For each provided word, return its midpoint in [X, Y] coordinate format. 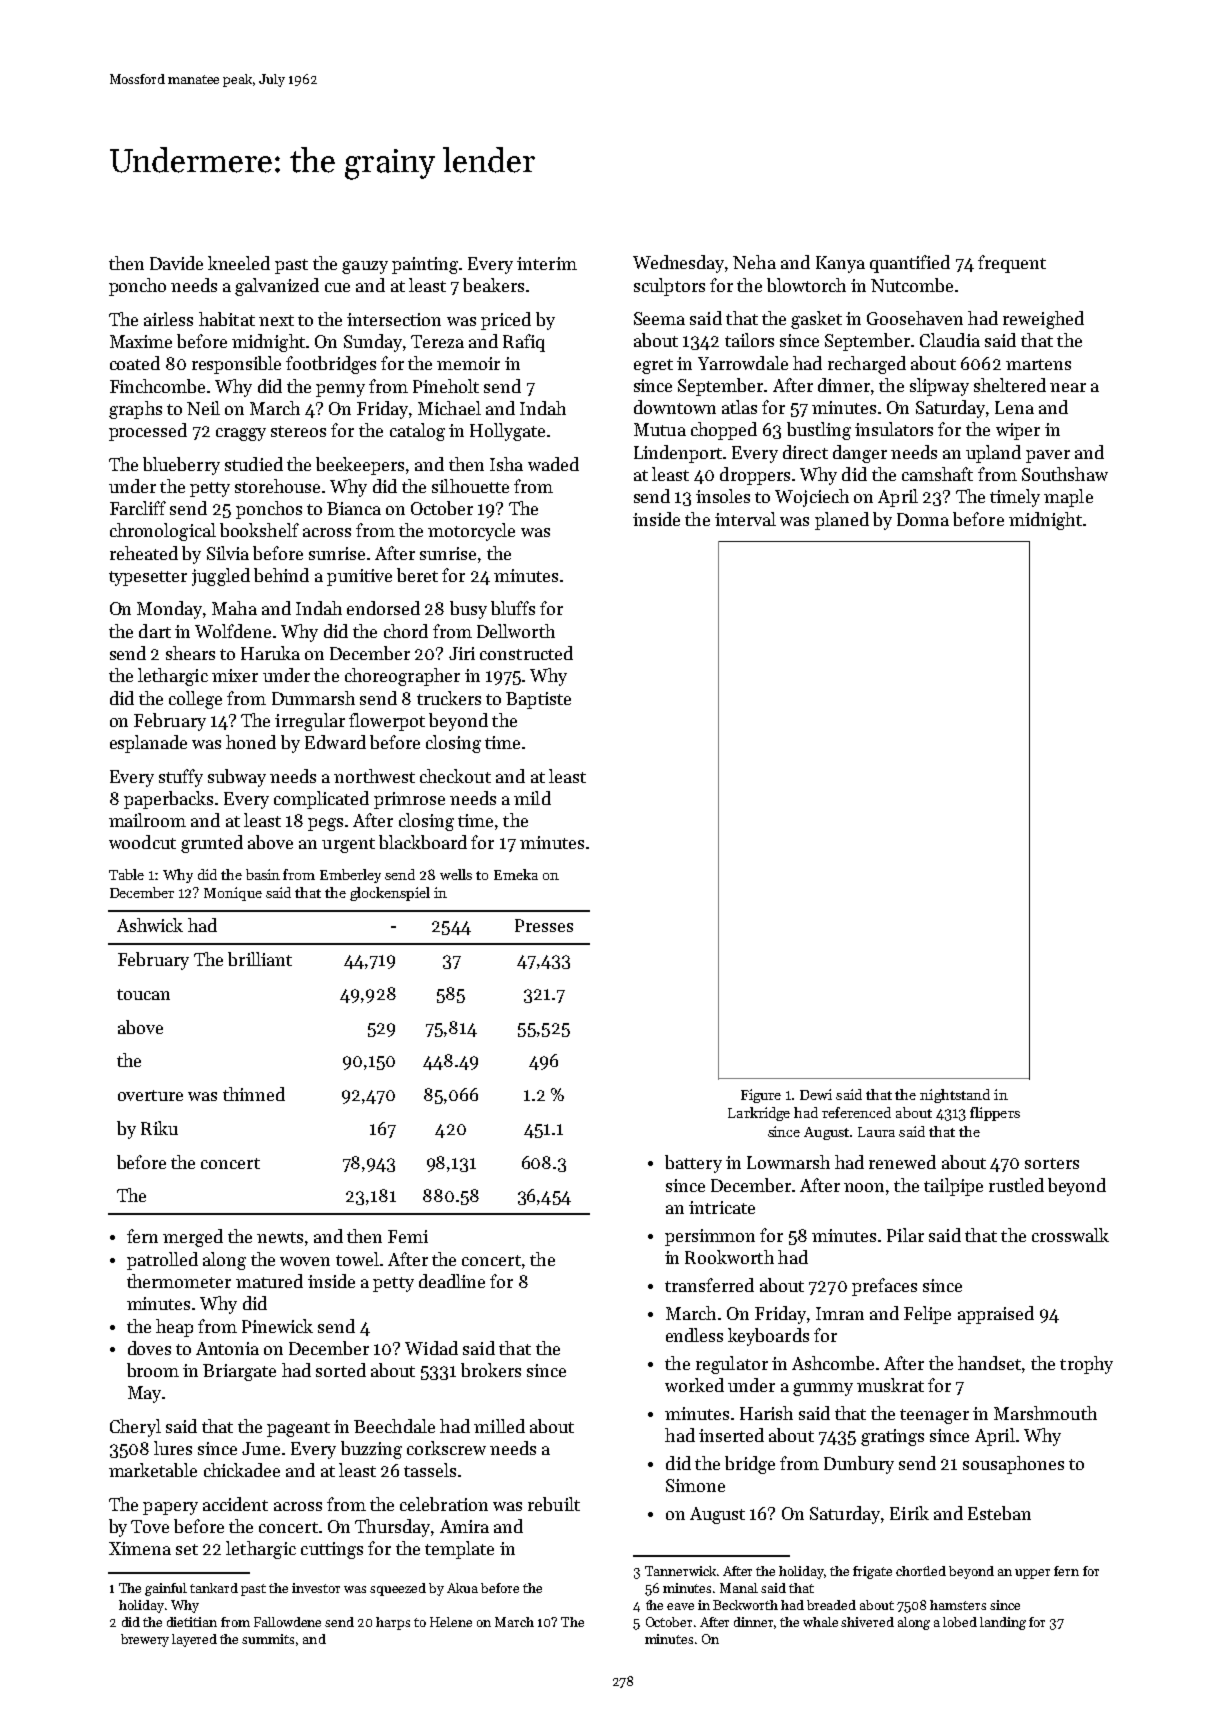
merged [193, 1238]
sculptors [669, 287]
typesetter [148, 578]
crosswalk [1070, 1235]
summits [268, 1639]
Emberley [350, 876]
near [1068, 387]
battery [693, 1164]
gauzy [365, 267]
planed [842, 521]
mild [532, 798]
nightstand [955, 1096]
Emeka [516, 874]
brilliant [260, 959]
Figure [761, 1096]
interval [745, 519]
